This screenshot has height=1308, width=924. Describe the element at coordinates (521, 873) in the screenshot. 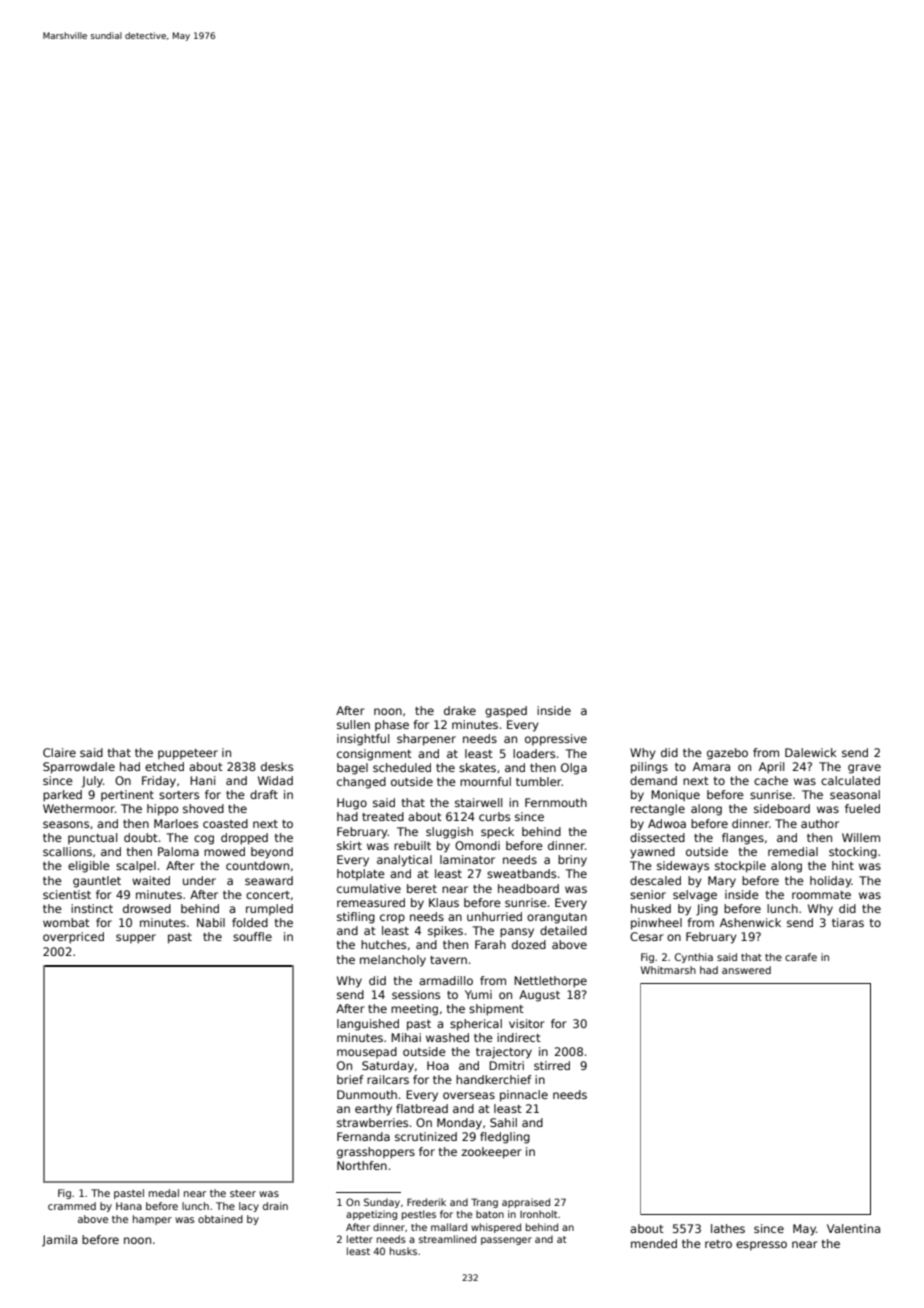

I see `sweatbands` at that location.
